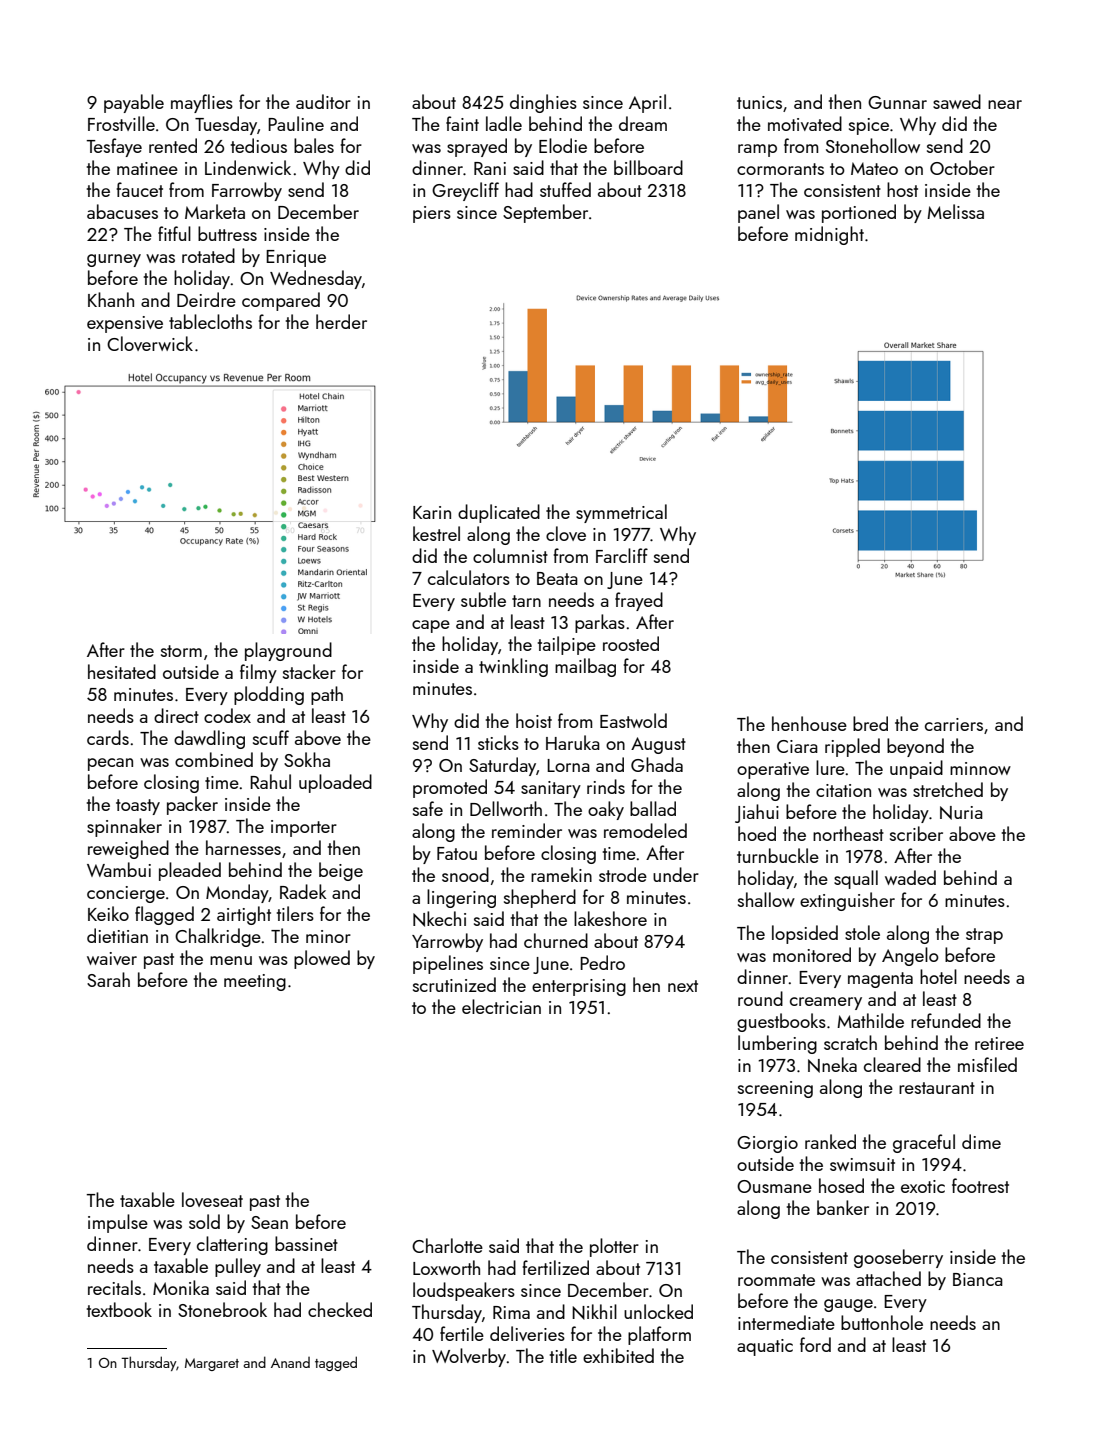  I want to click on Gunnar, so click(897, 102).
